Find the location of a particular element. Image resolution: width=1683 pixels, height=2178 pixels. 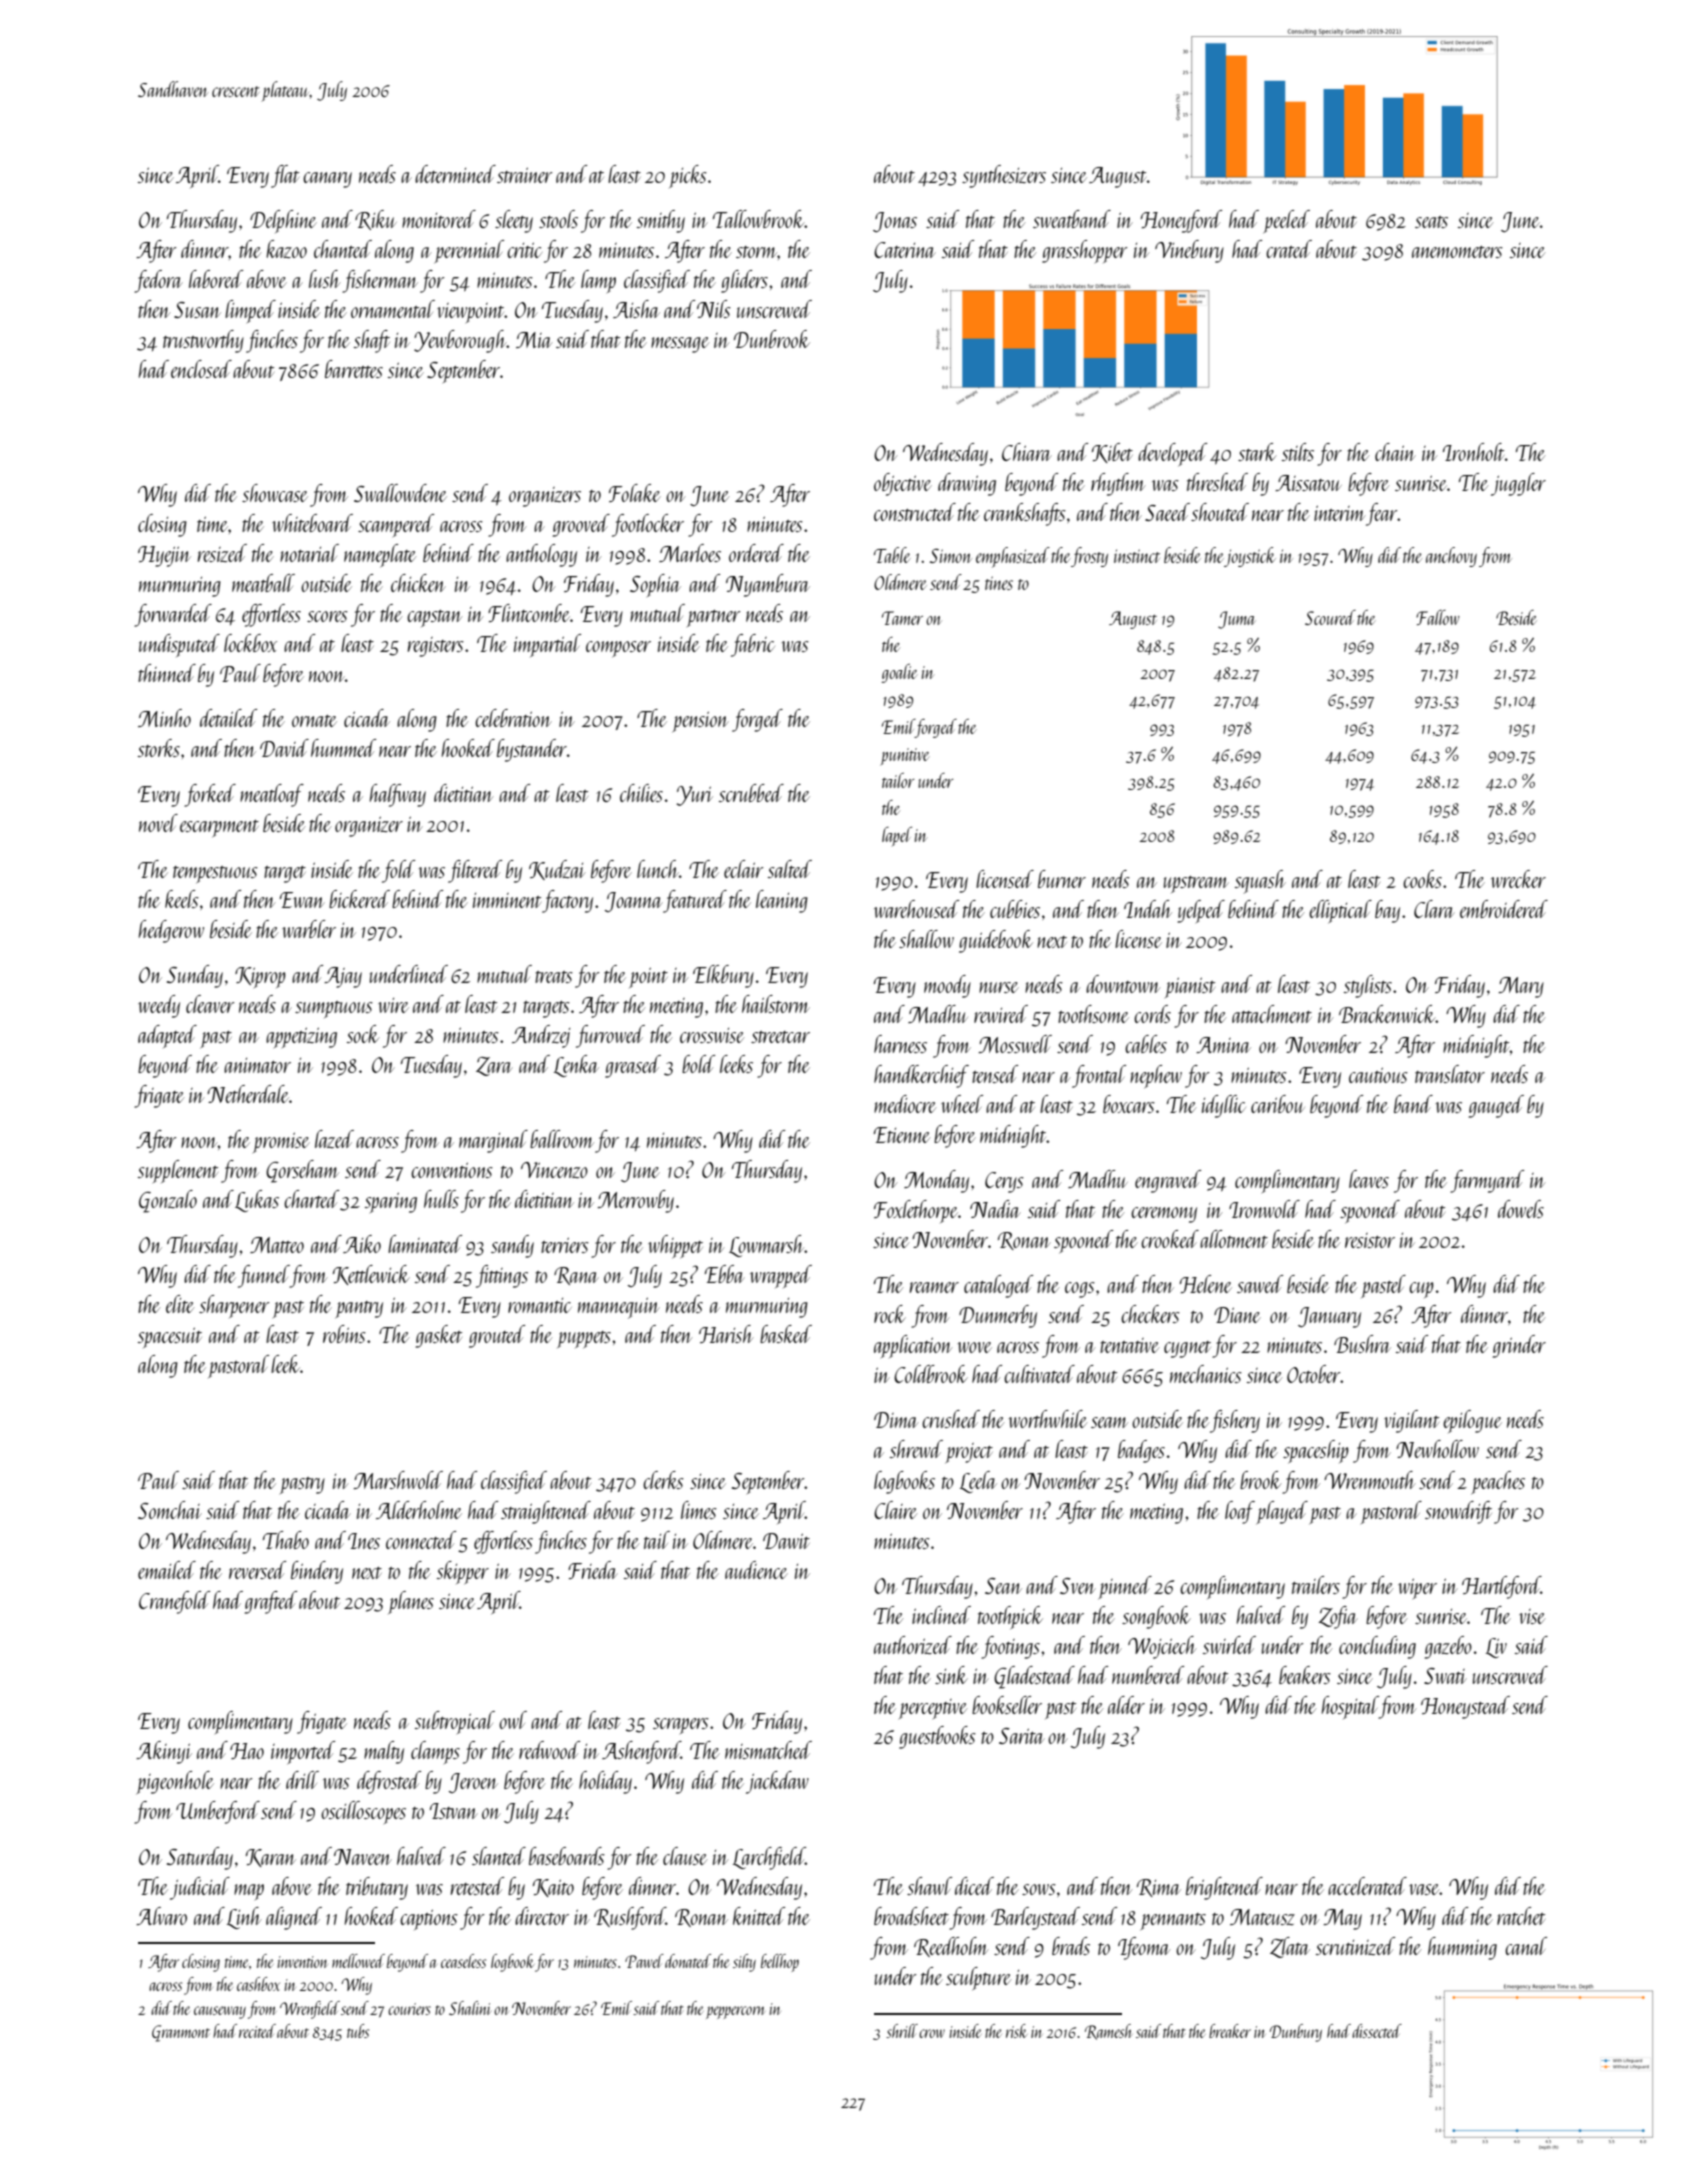

ornate is located at coordinates (314, 721).
